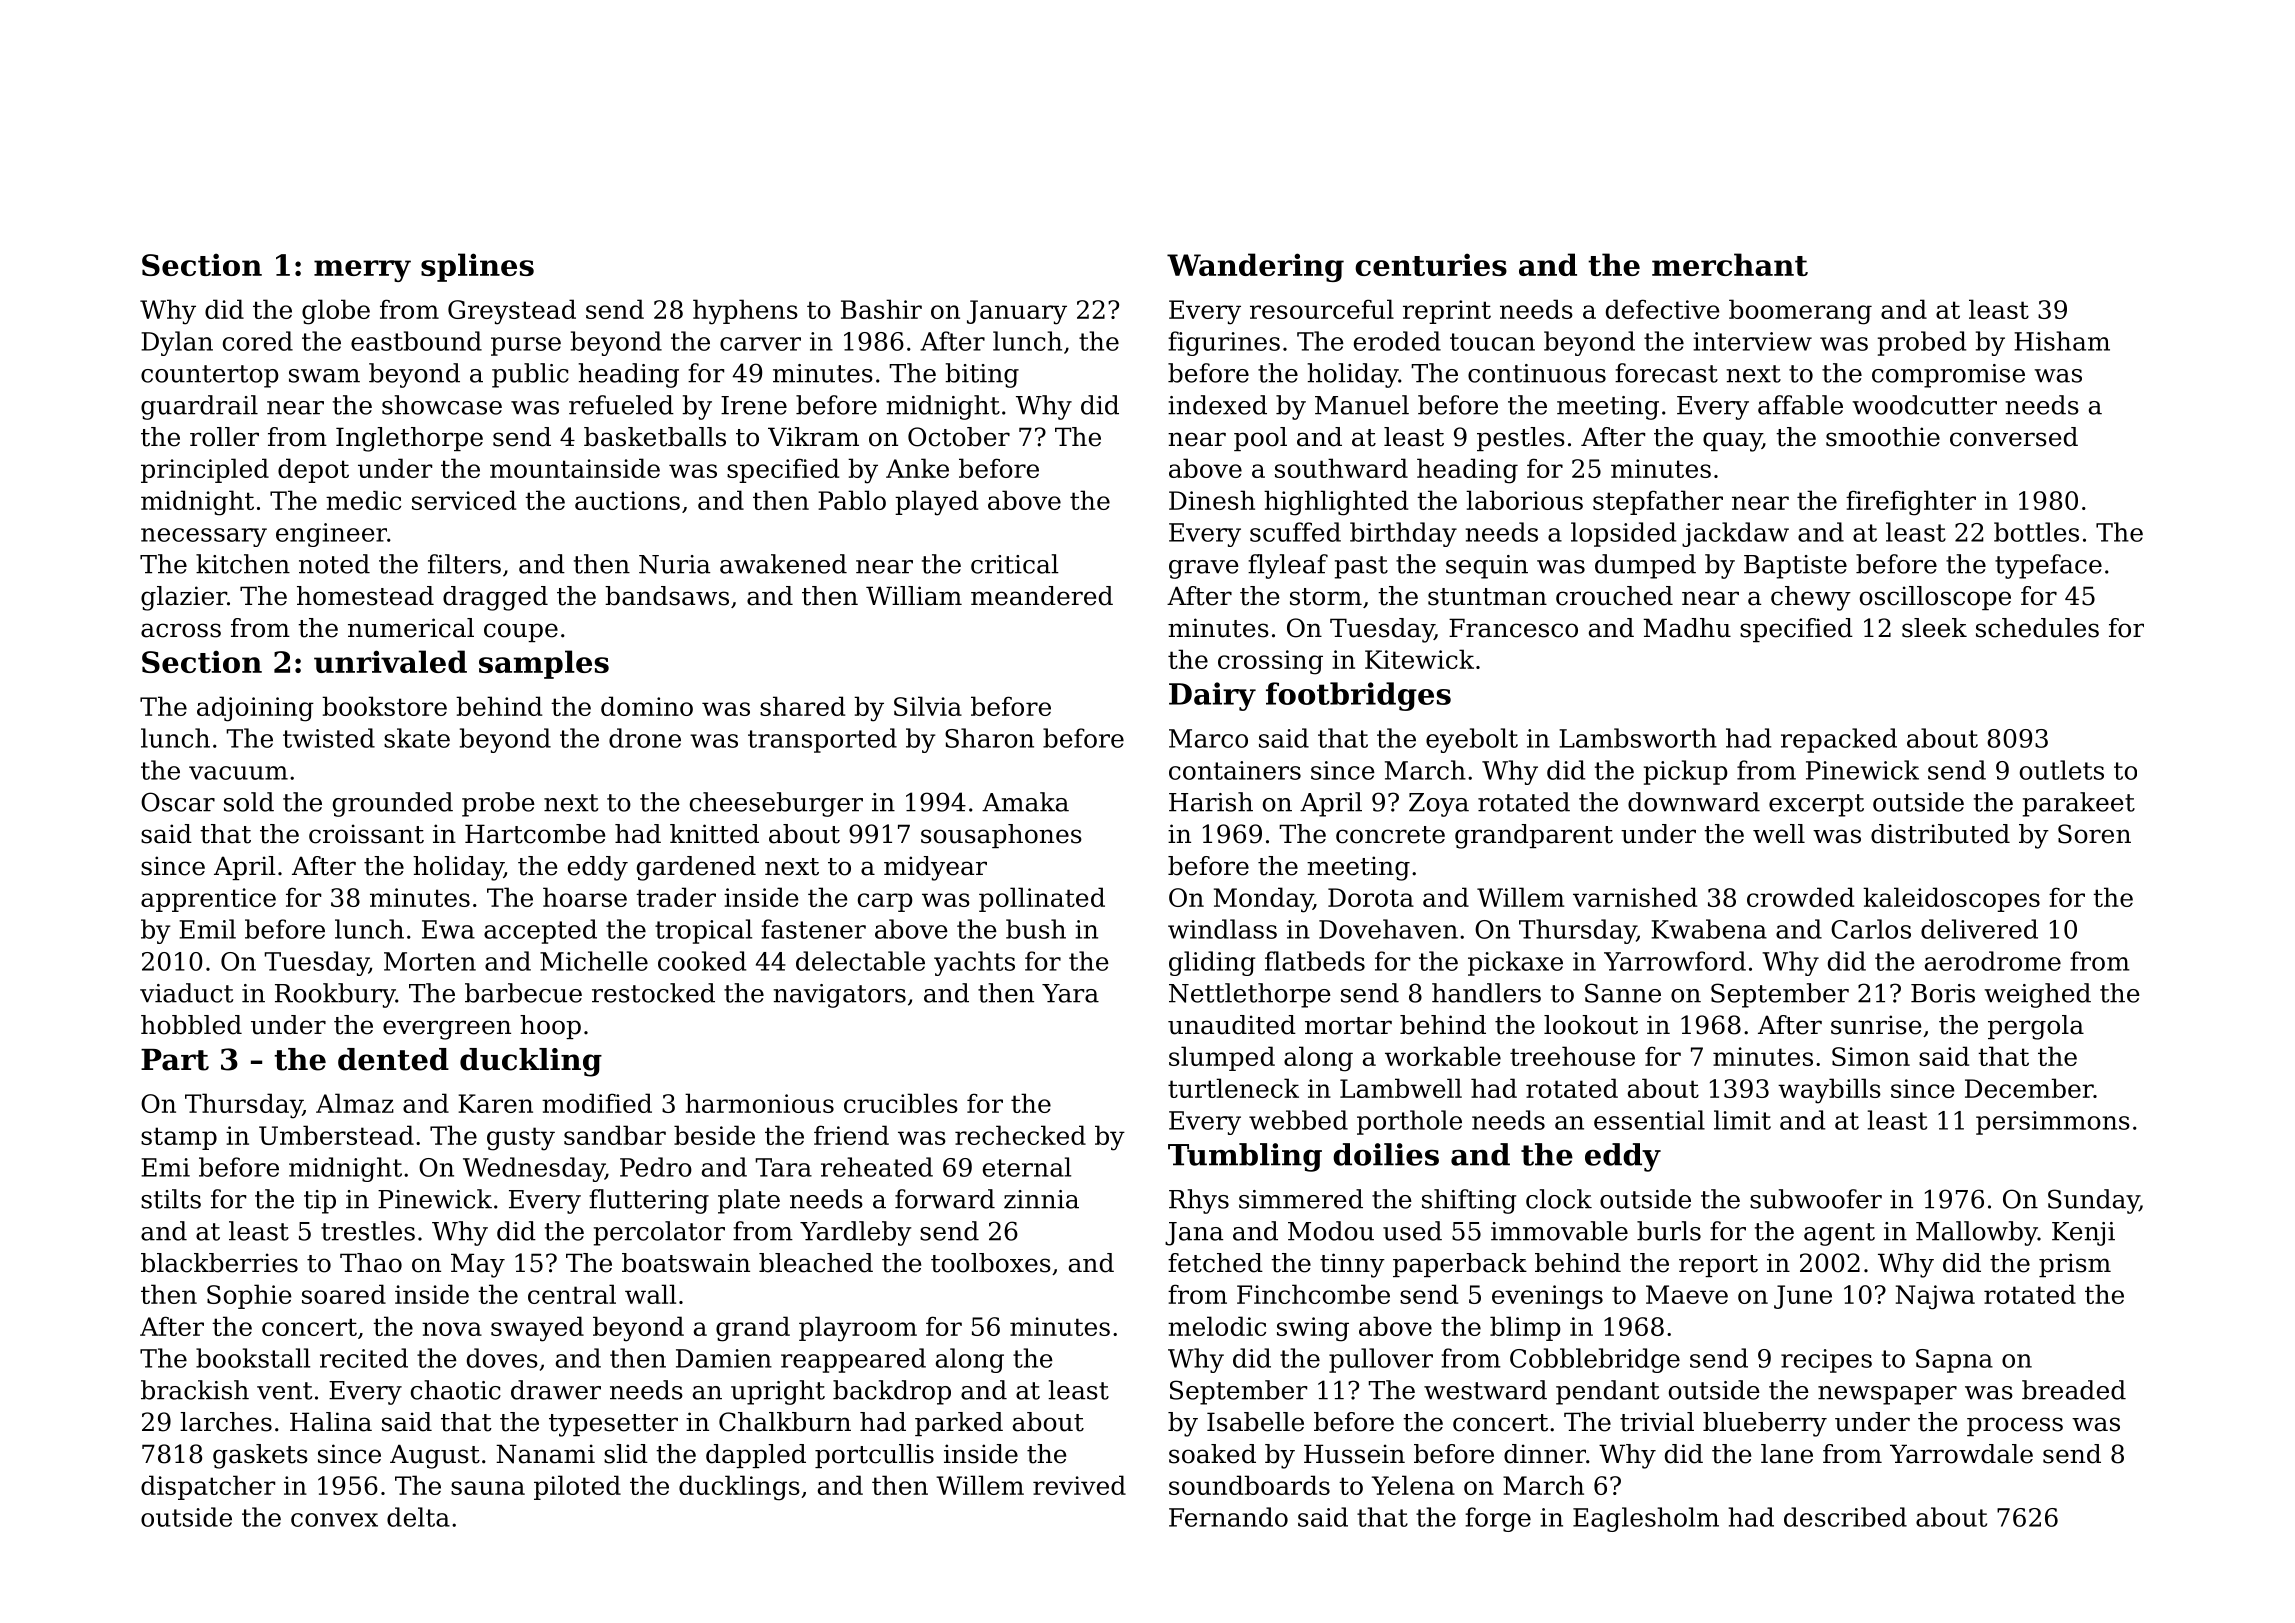 The width and height of the screenshot is (2295, 1623). Describe the element at coordinates (1940, 834) in the screenshot. I see `distributed` at that location.
